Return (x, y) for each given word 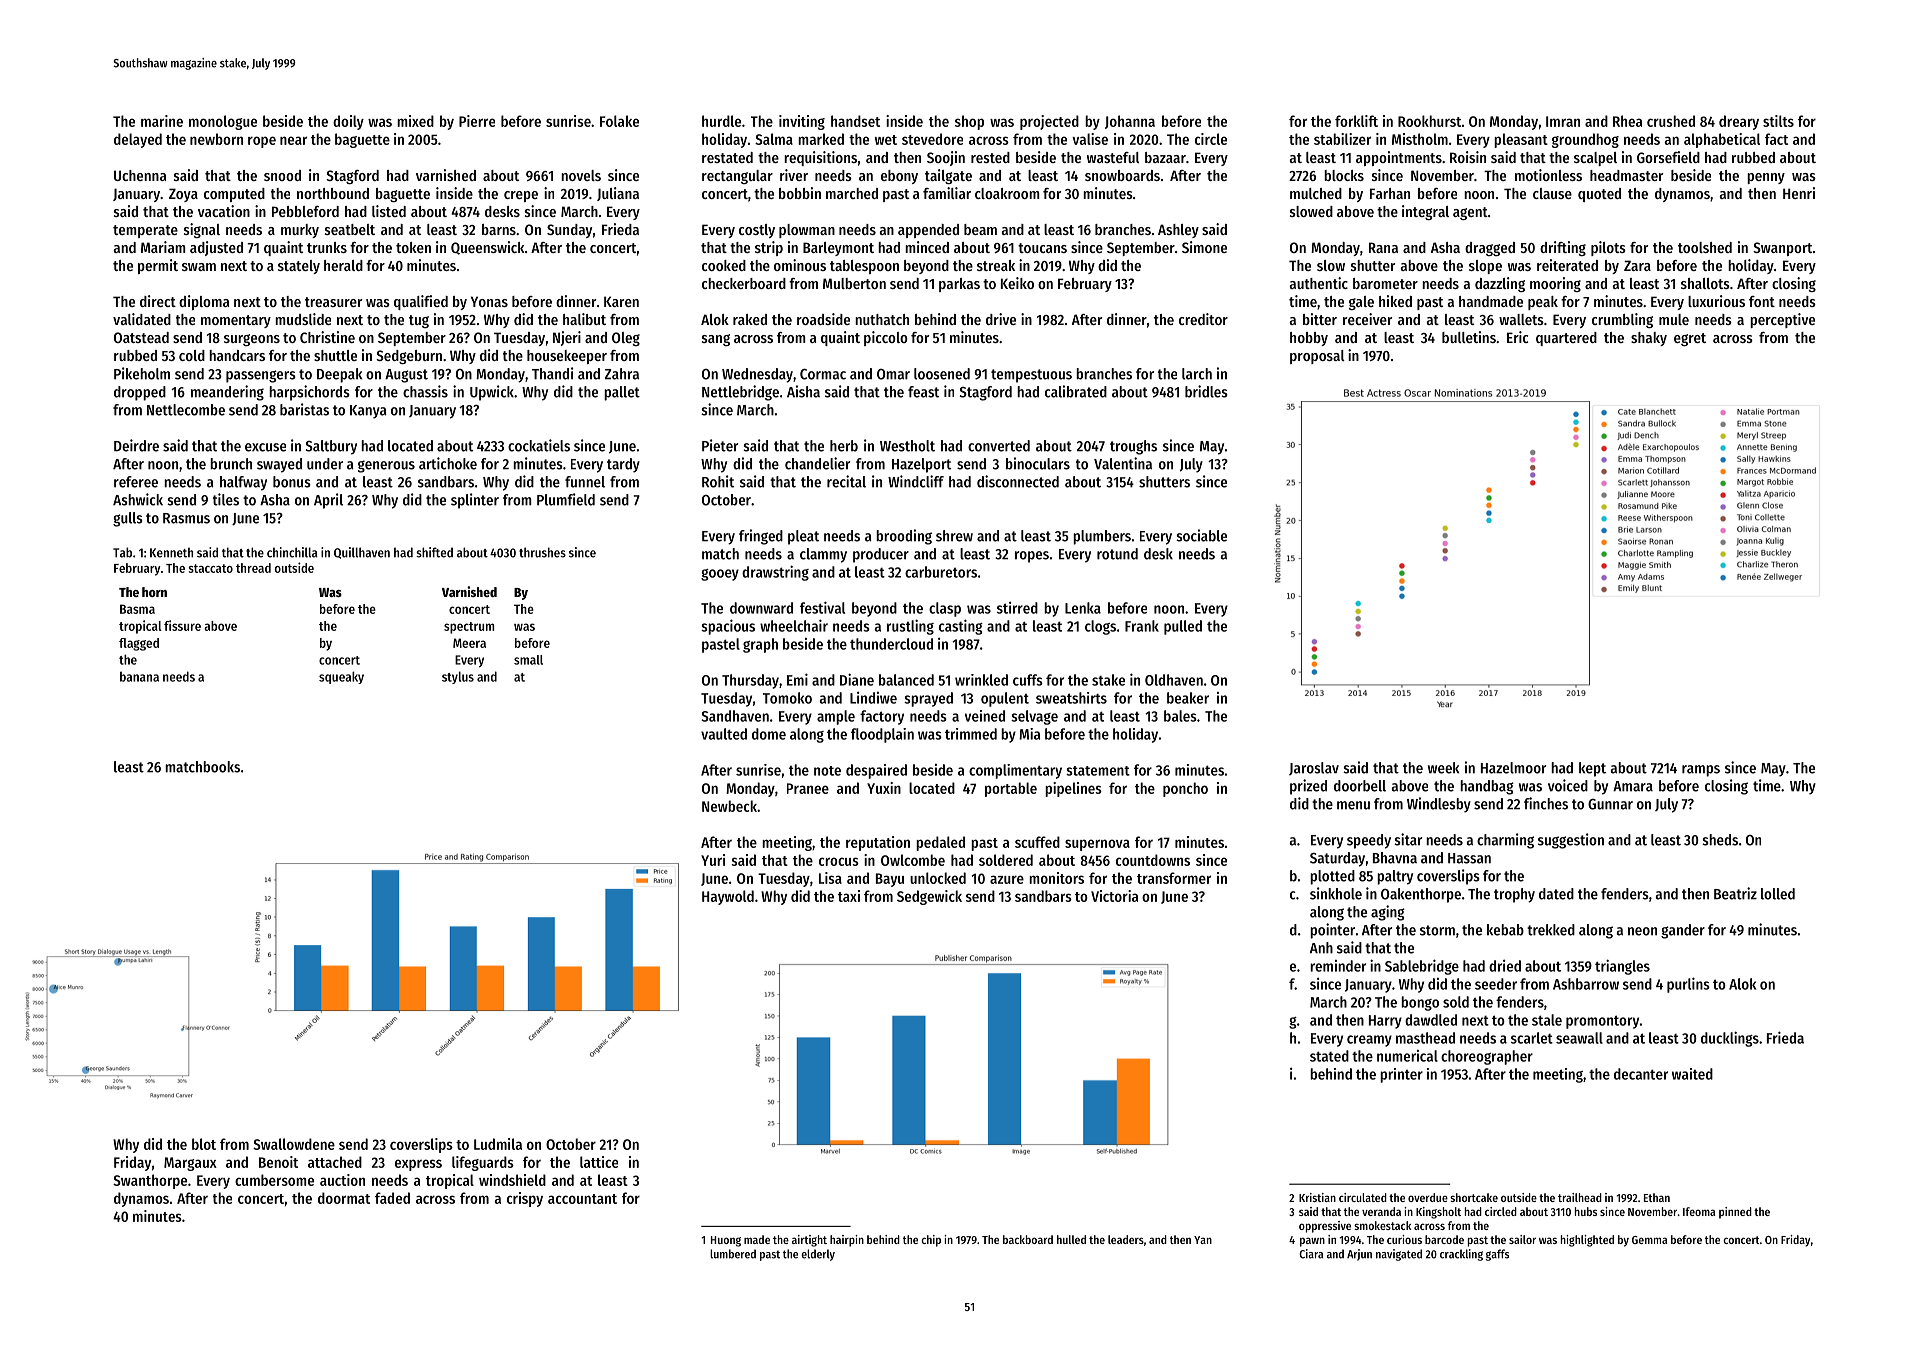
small (528, 660)
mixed (415, 121)
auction (342, 1180)
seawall (1579, 1038)
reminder (1338, 966)
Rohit (718, 481)
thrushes (542, 552)
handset (855, 121)
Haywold (728, 897)
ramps (1701, 771)
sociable (1201, 535)
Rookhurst (1429, 121)
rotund (1117, 554)
